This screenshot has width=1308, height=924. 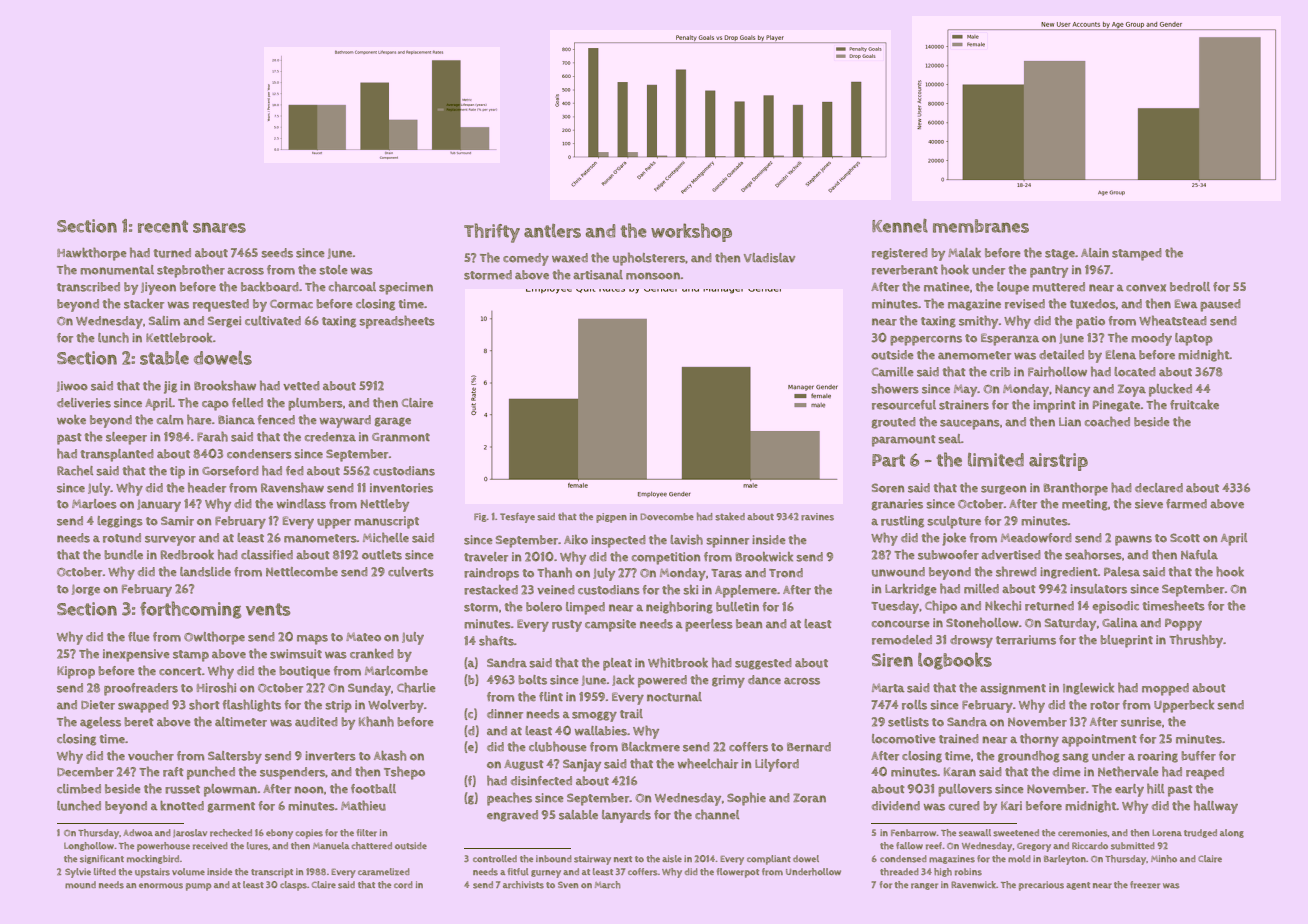 I want to click on Jiwoo, so click(x=72, y=386).
